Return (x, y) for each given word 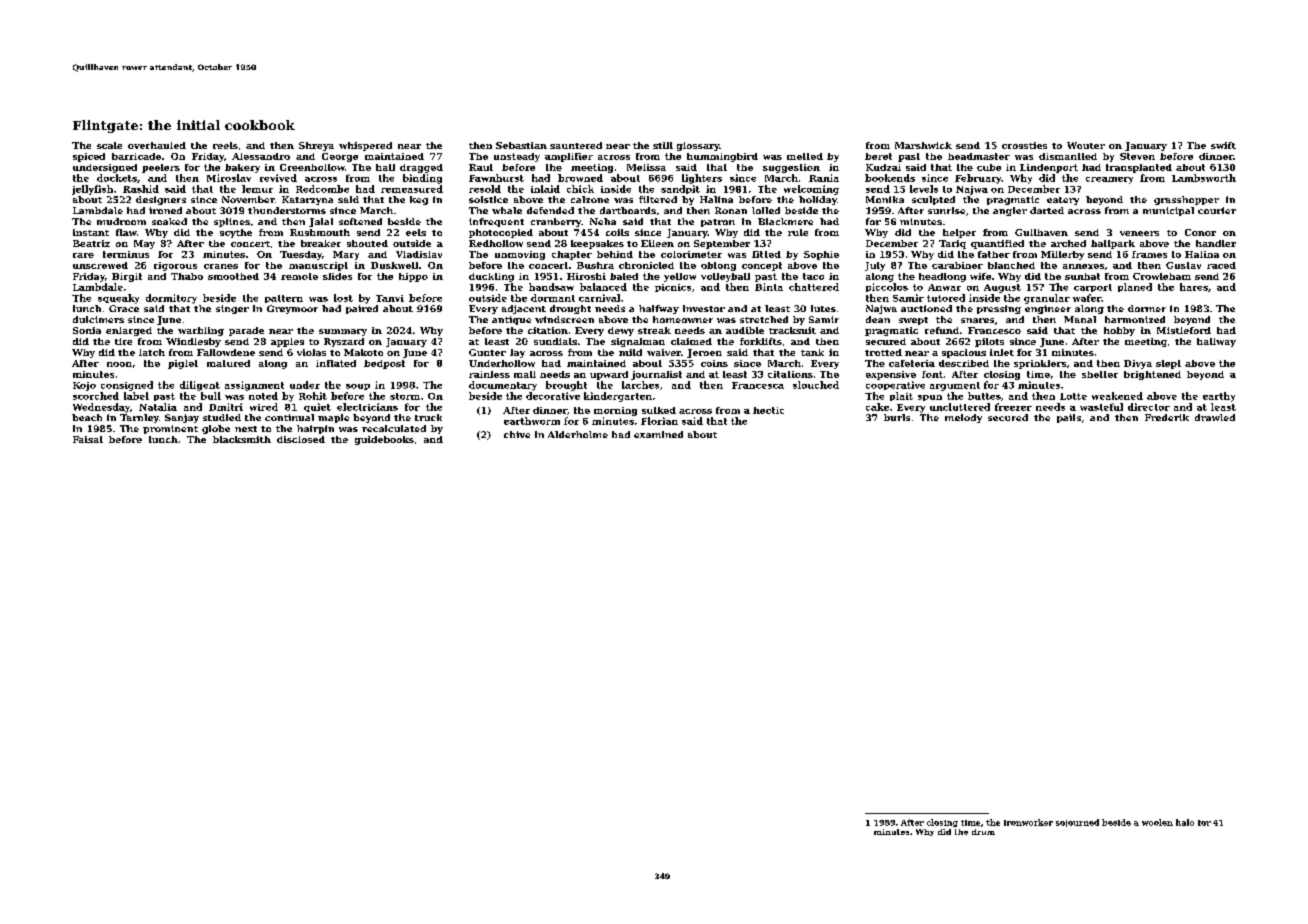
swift (1223, 145)
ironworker (1028, 822)
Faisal (88, 439)
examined (658, 434)
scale (109, 145)
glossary (698, 146)
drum (983, 832)
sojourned (1077, 823)
